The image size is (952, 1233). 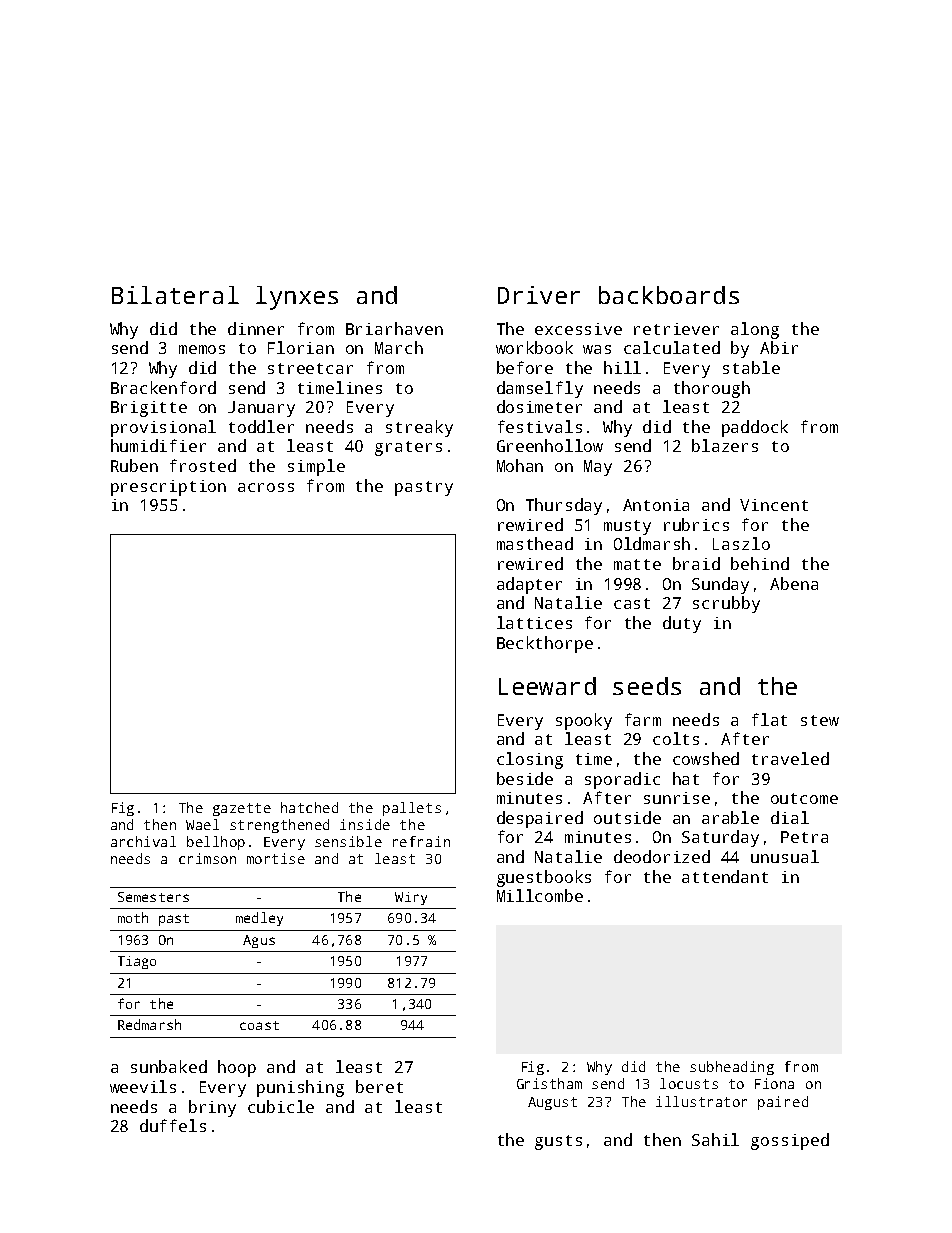 I want to click on prescription, so click(x=168, y=488).
